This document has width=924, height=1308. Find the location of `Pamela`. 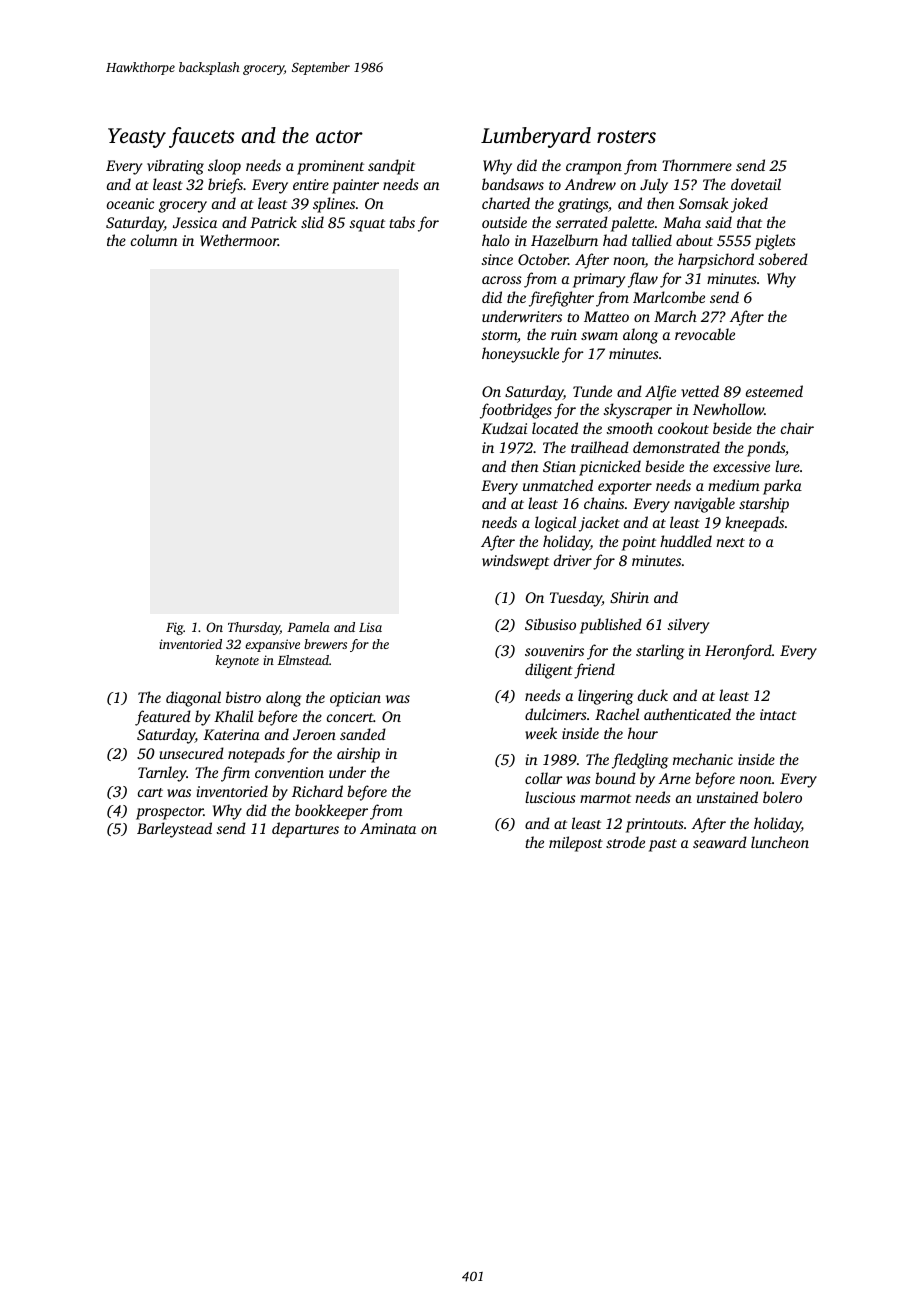

Pamela is located at coordinates (308, 627).
